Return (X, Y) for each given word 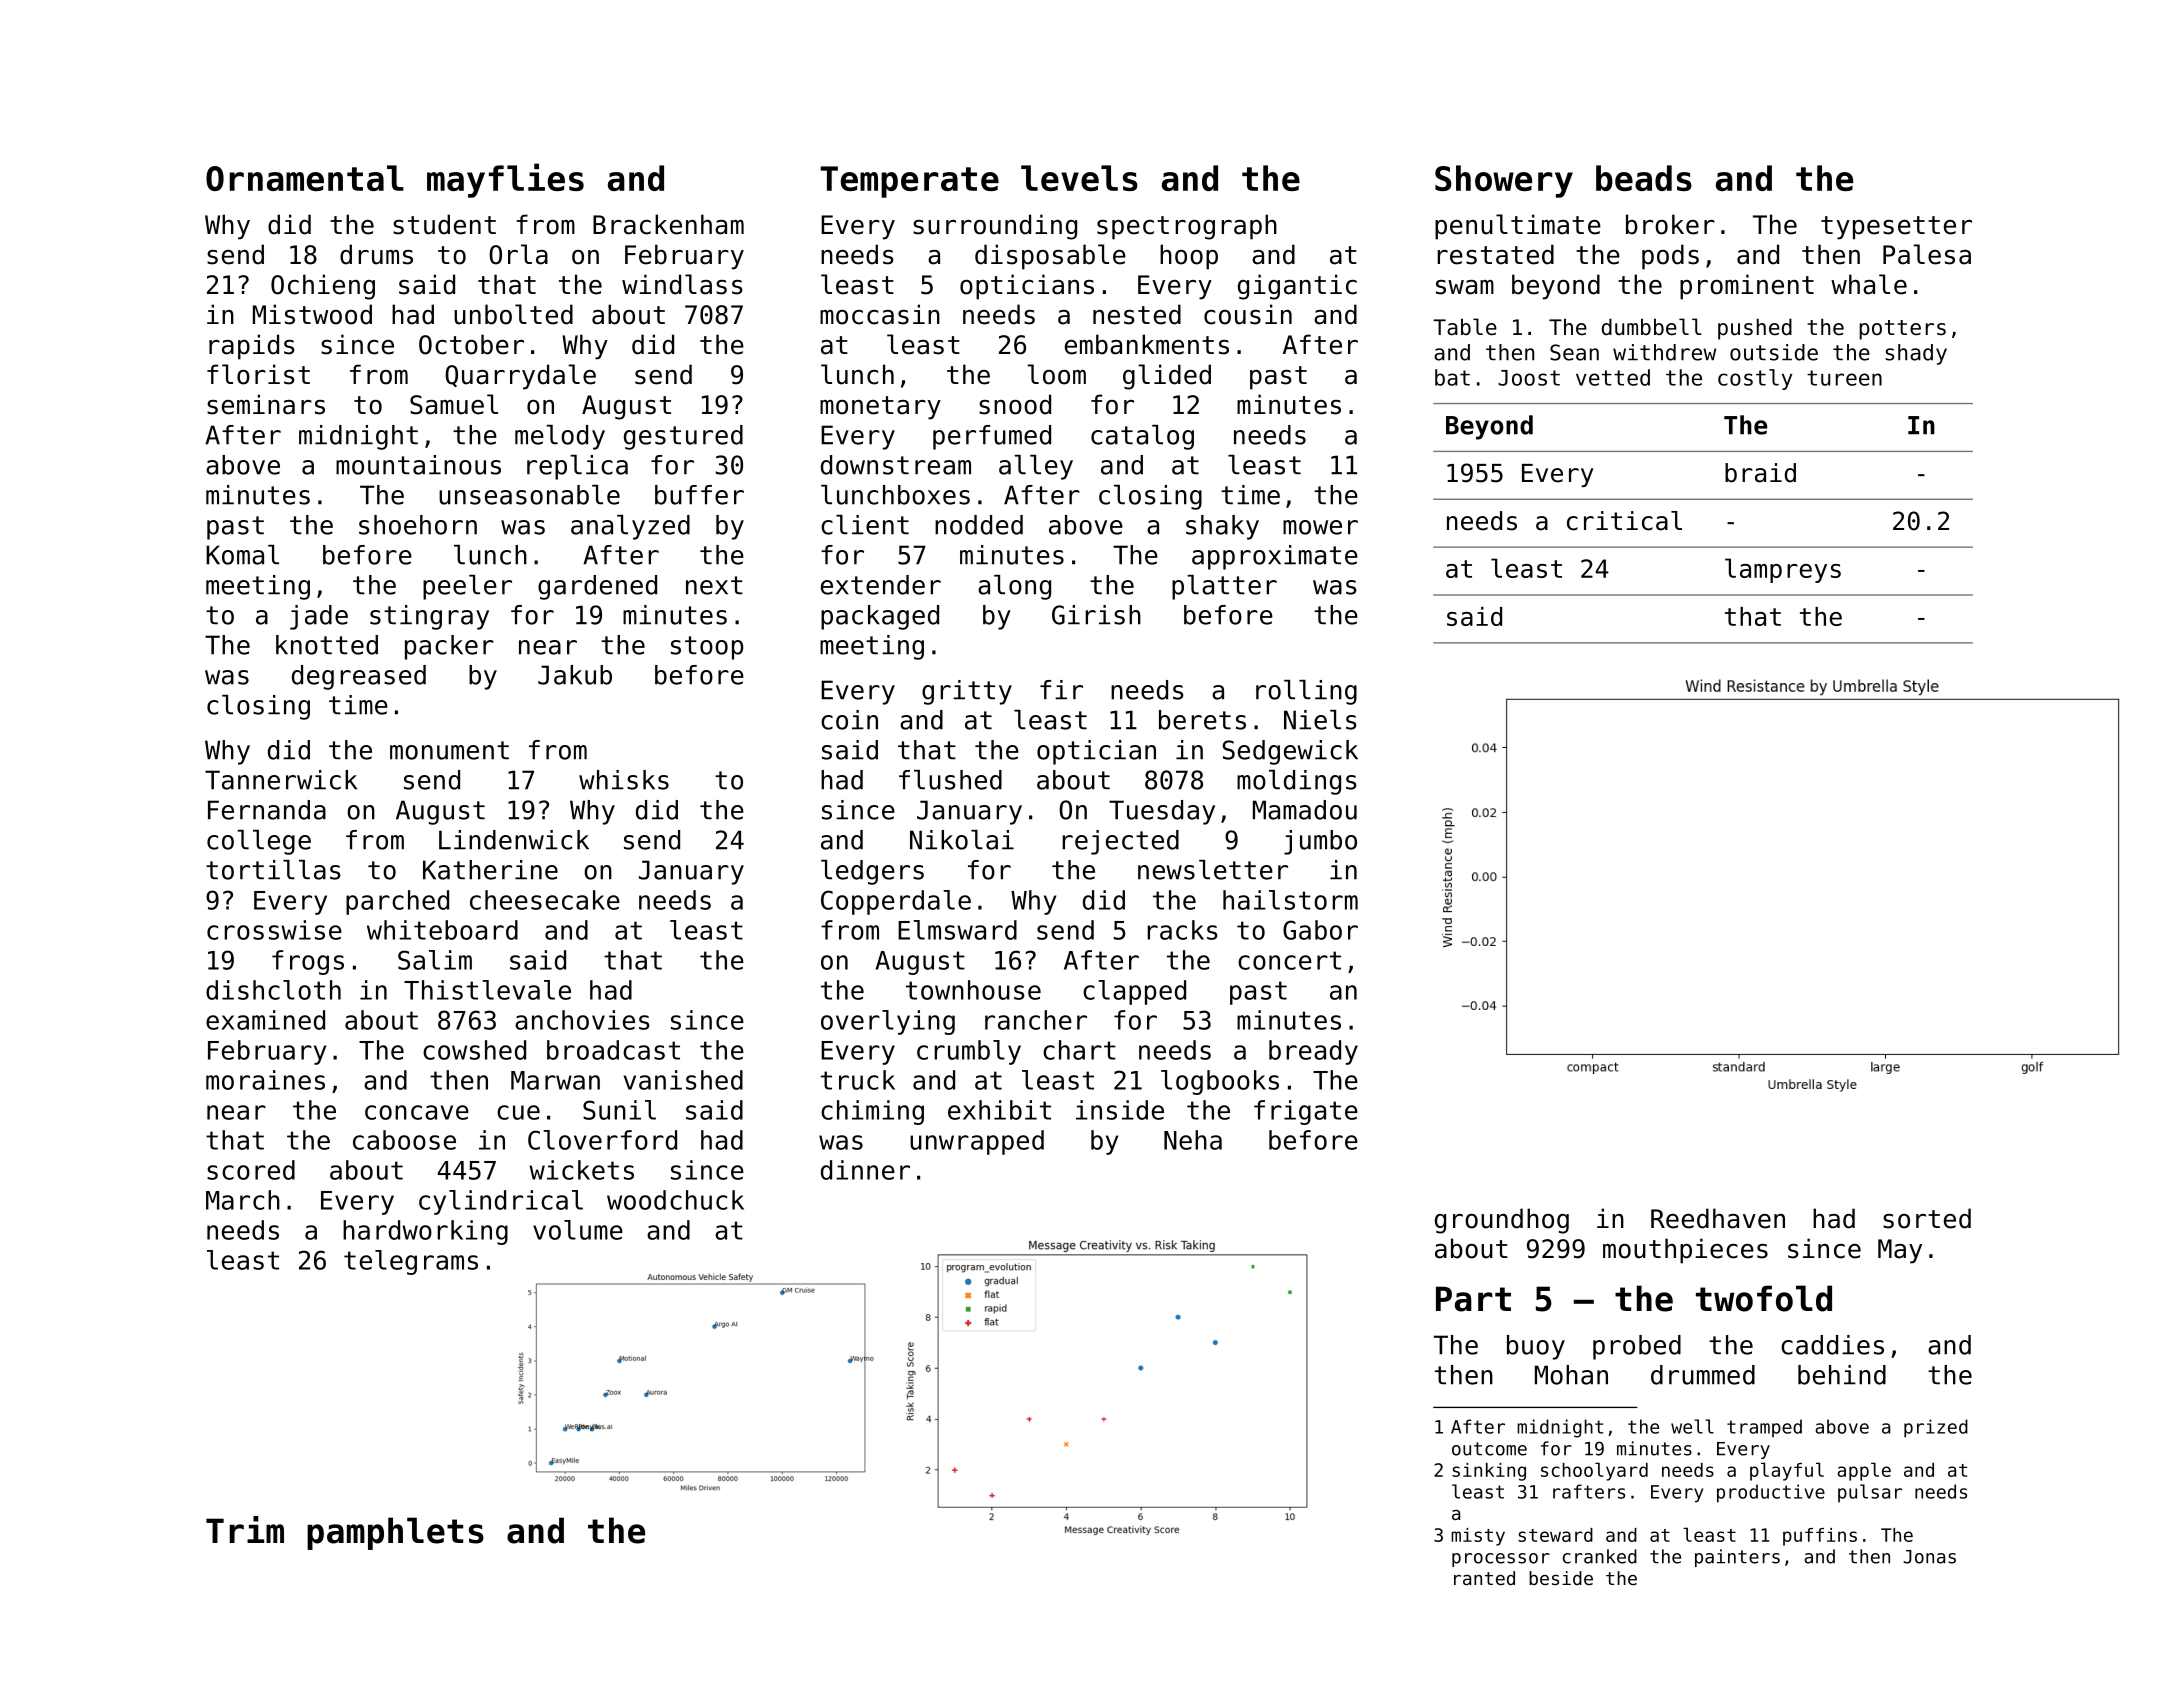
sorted (1927, 1218)
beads (1644, 178)
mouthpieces (1685, 1251)
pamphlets (395, 1533)
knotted (327, 645)
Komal (242, 555)
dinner (865, 1170)
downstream (896, 465)
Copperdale (896, 902)
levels (1079, 178)
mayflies (505, 180)
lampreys (1783, 570)
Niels (1320, 720)
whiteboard (442, 930)
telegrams (411, 1262)
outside (1774, 352)
